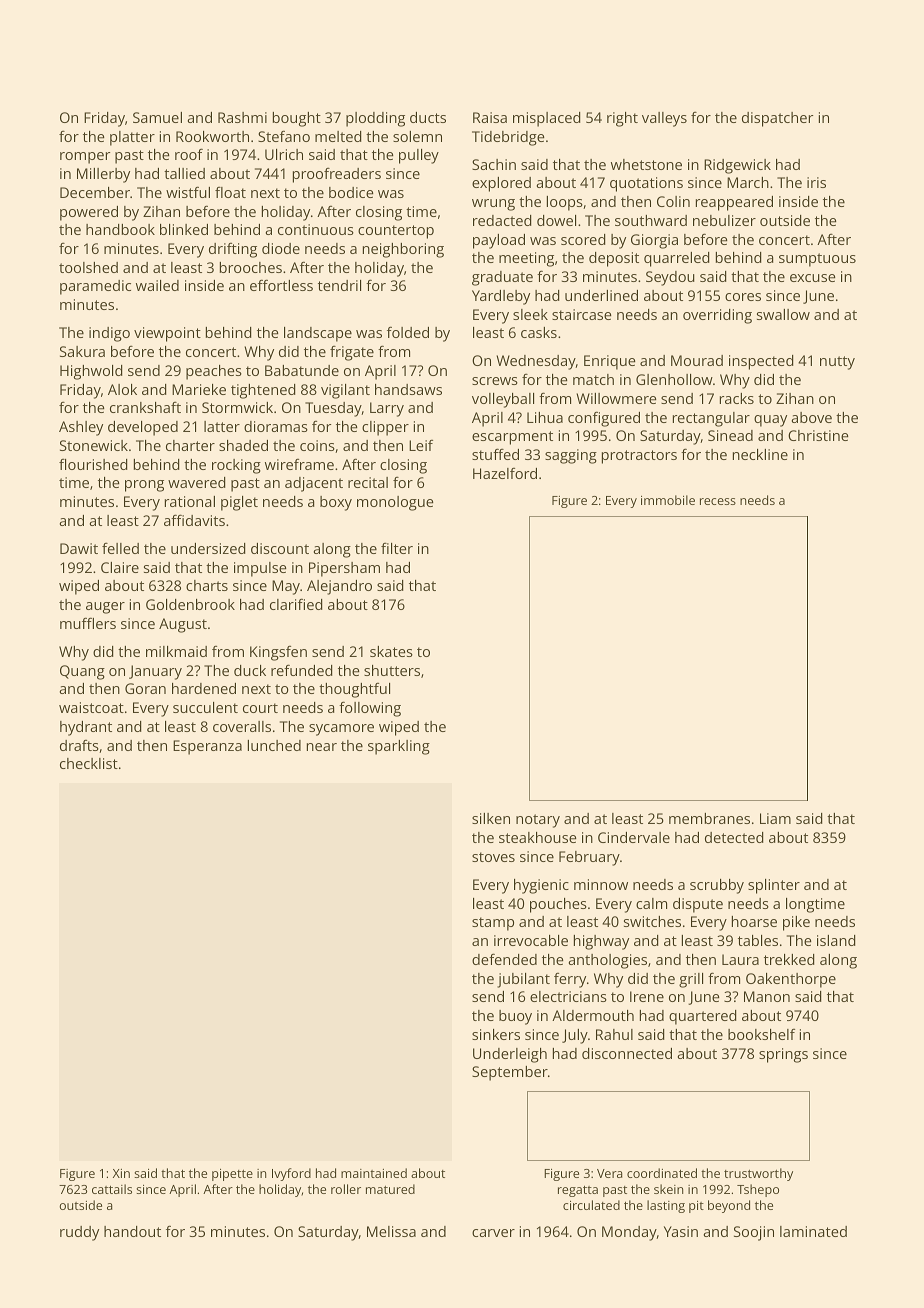 Image resolution: width=924 pixels, height=1308 pixels. Describe the element at coordinates (89, 763) in the document. I see `checklist` at that location.
